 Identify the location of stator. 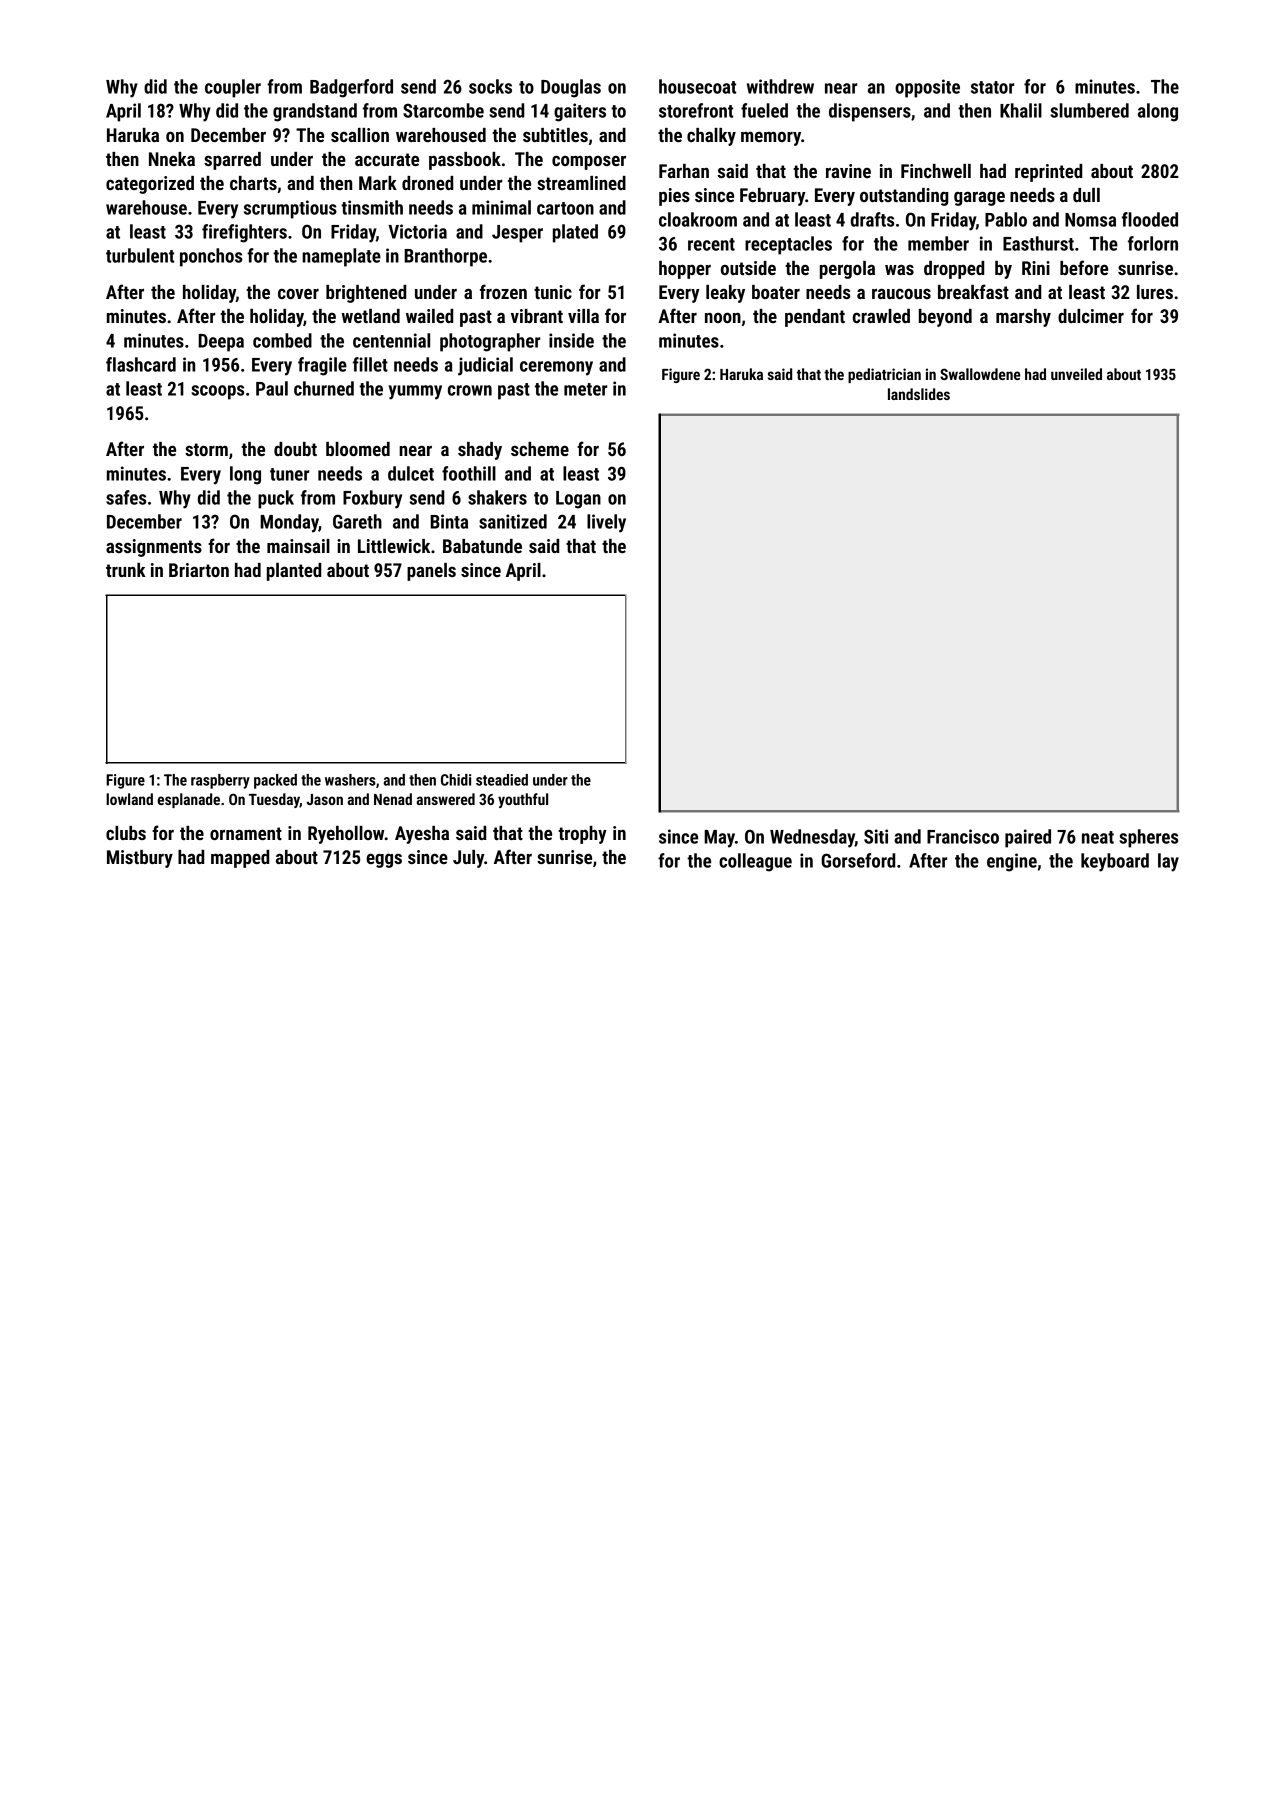
(992, 87).
